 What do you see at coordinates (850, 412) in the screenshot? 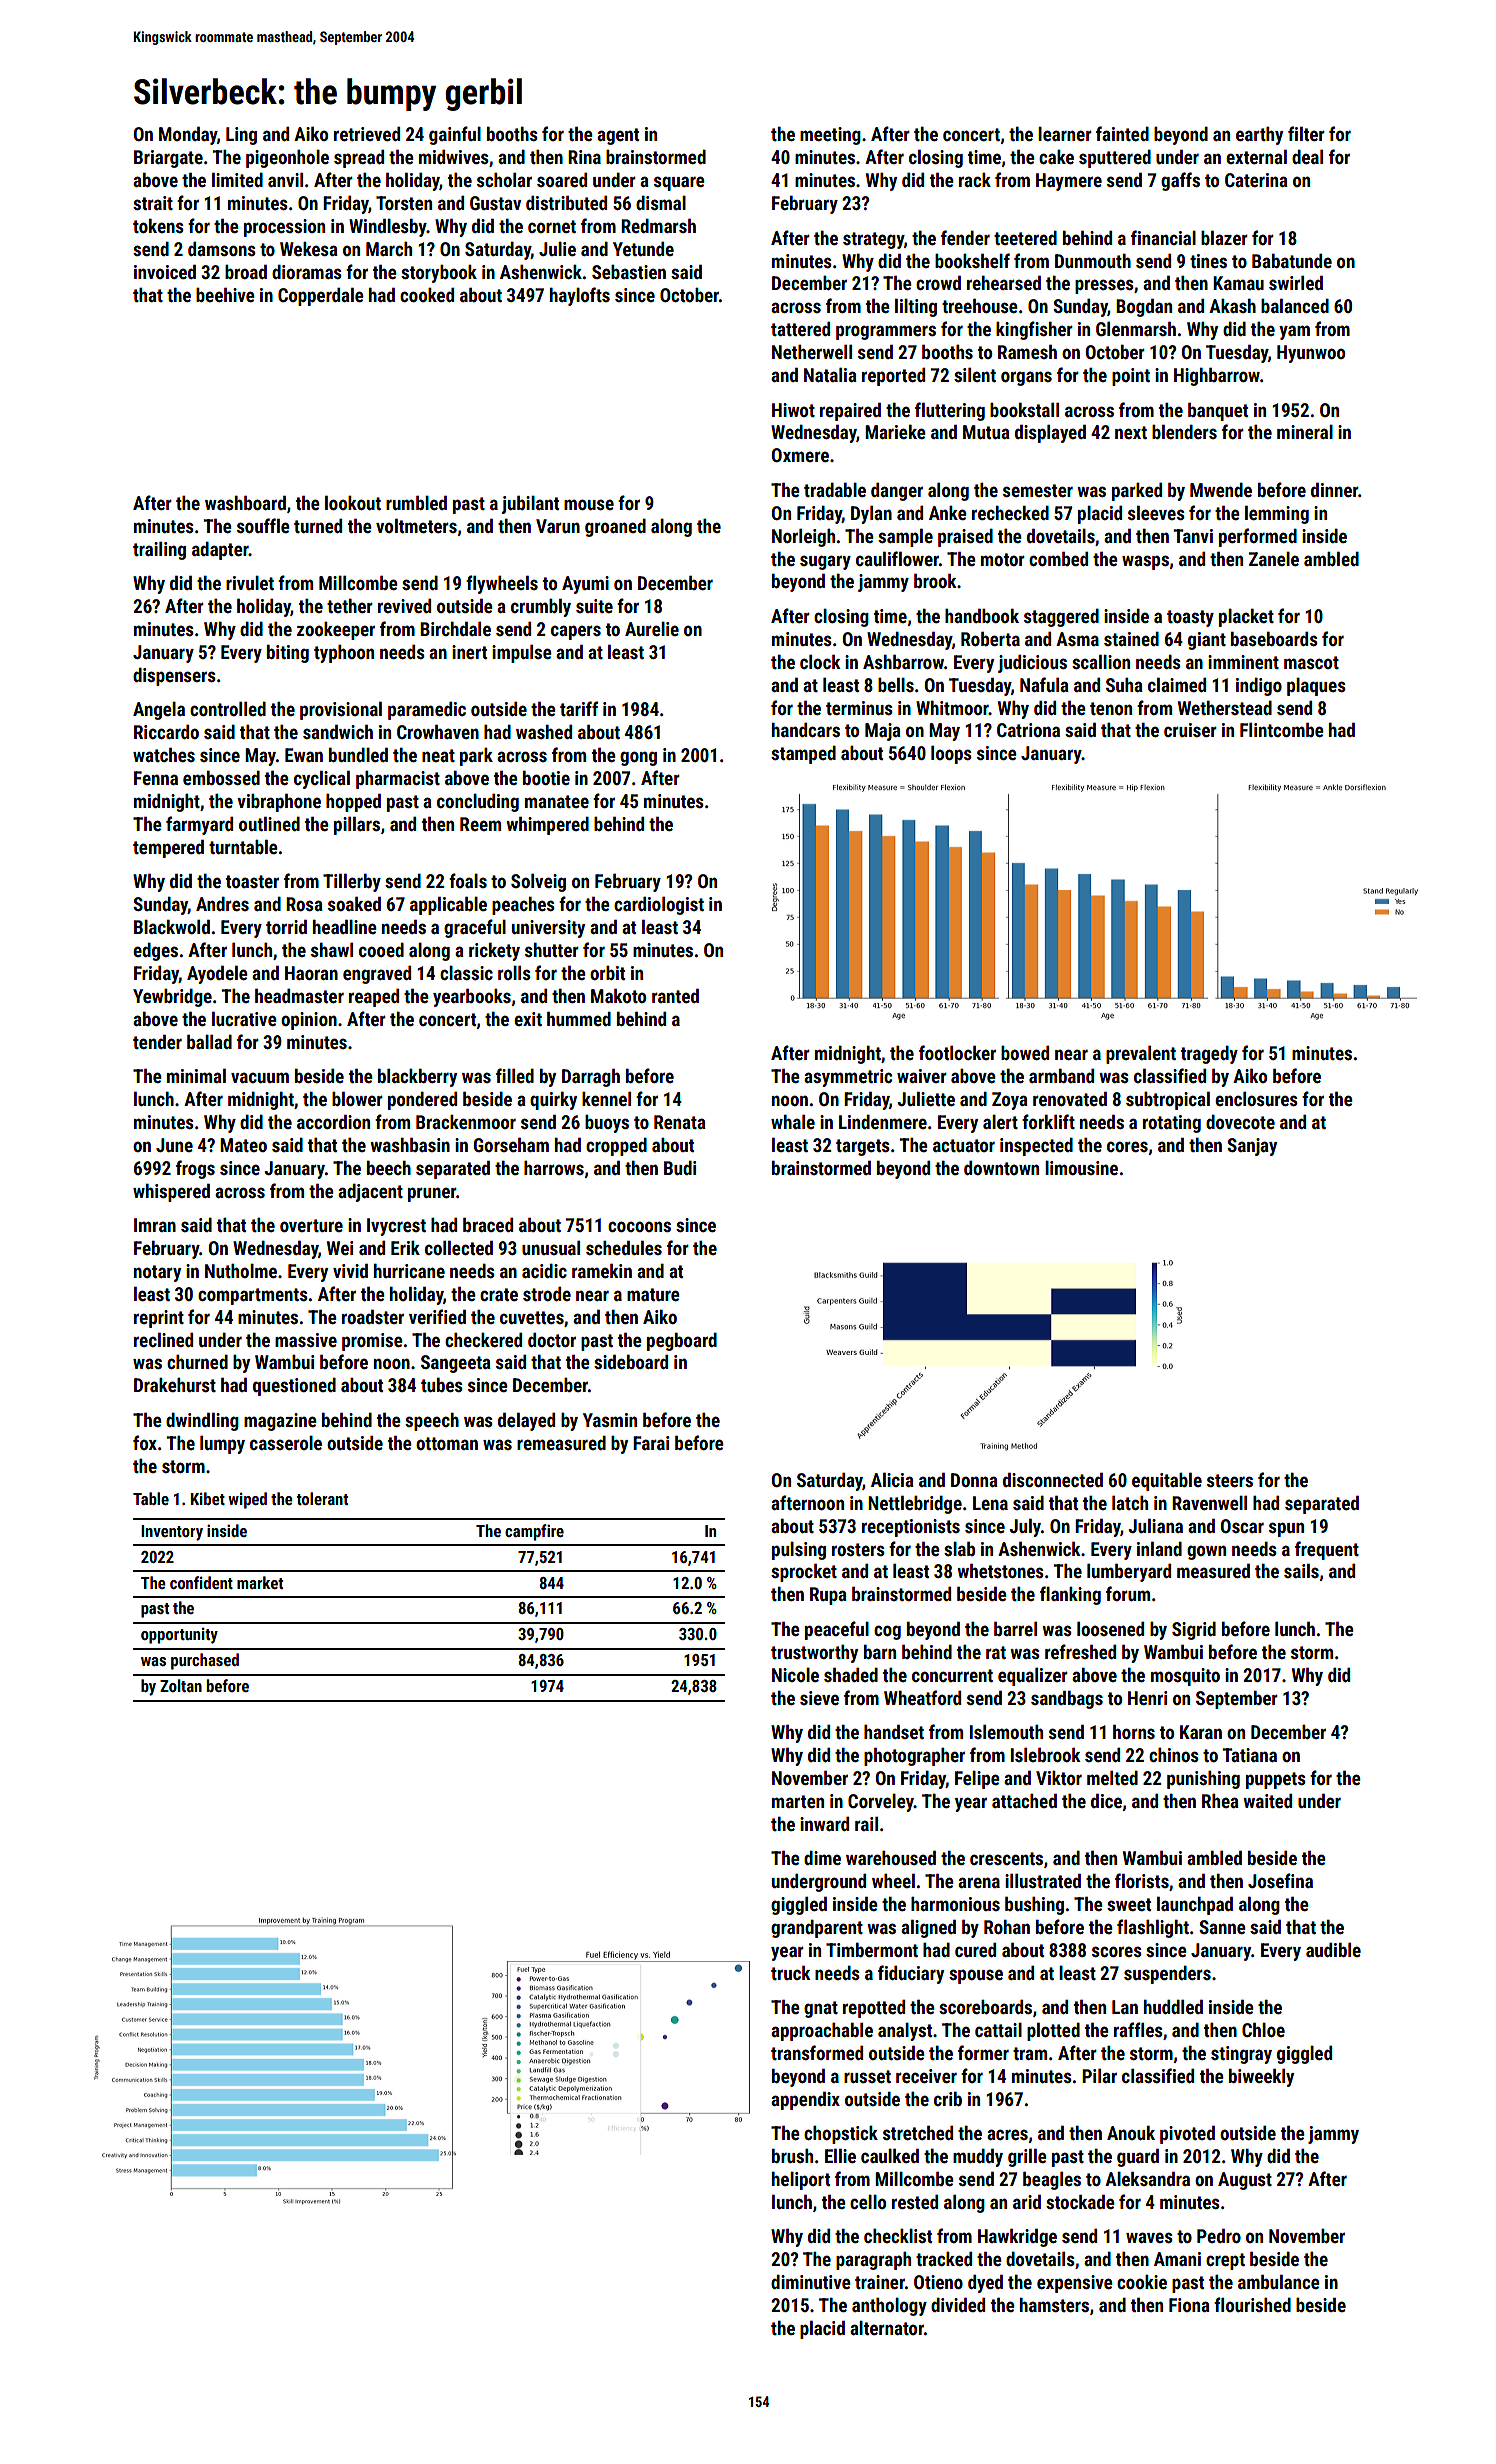
I see `repaired` at bounding box center [850, 412].
